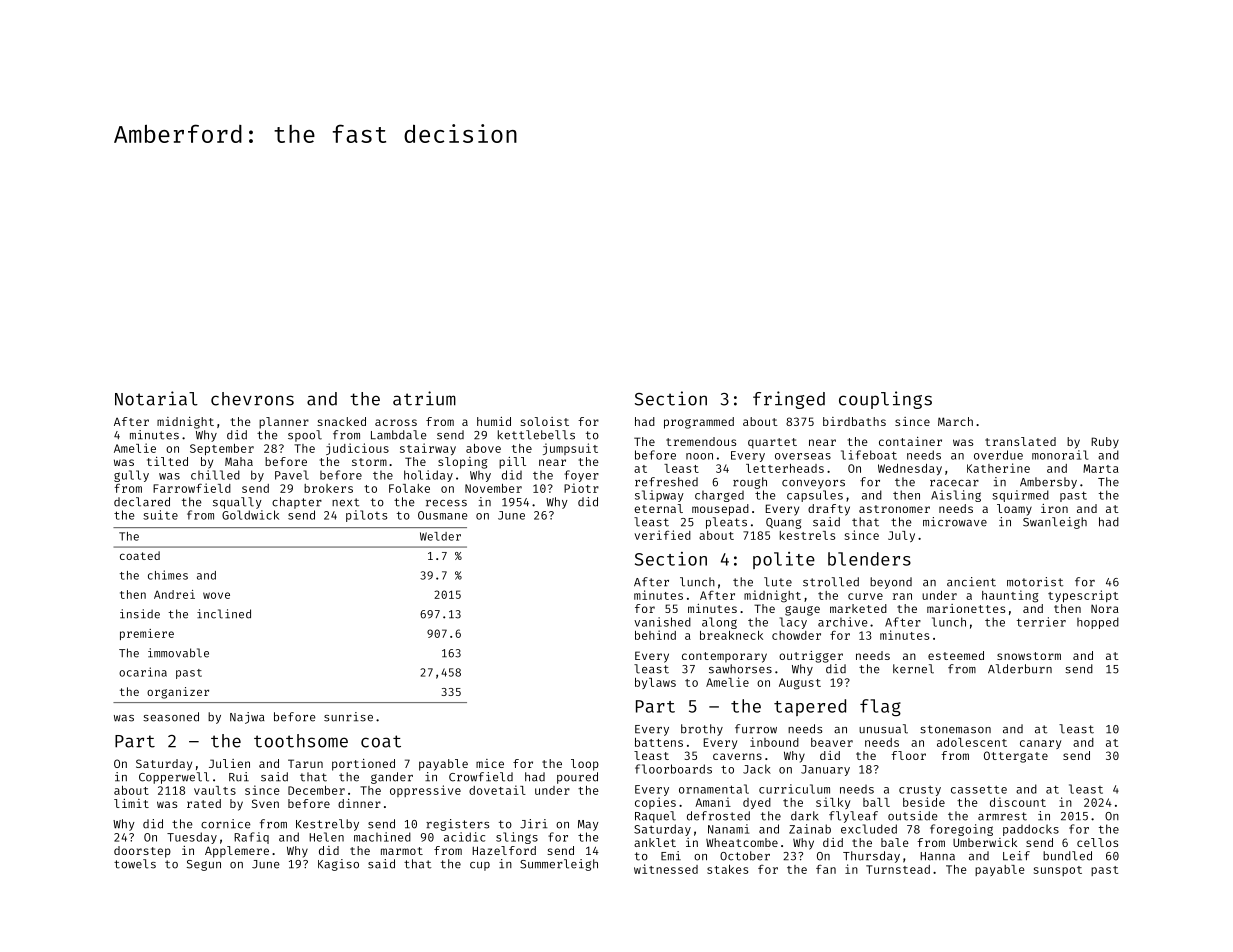 This page has width=1233, height=952. What do you see at coordinates (178, 653) in the page?
I see `immovable` at bounding box center [178, 653].
